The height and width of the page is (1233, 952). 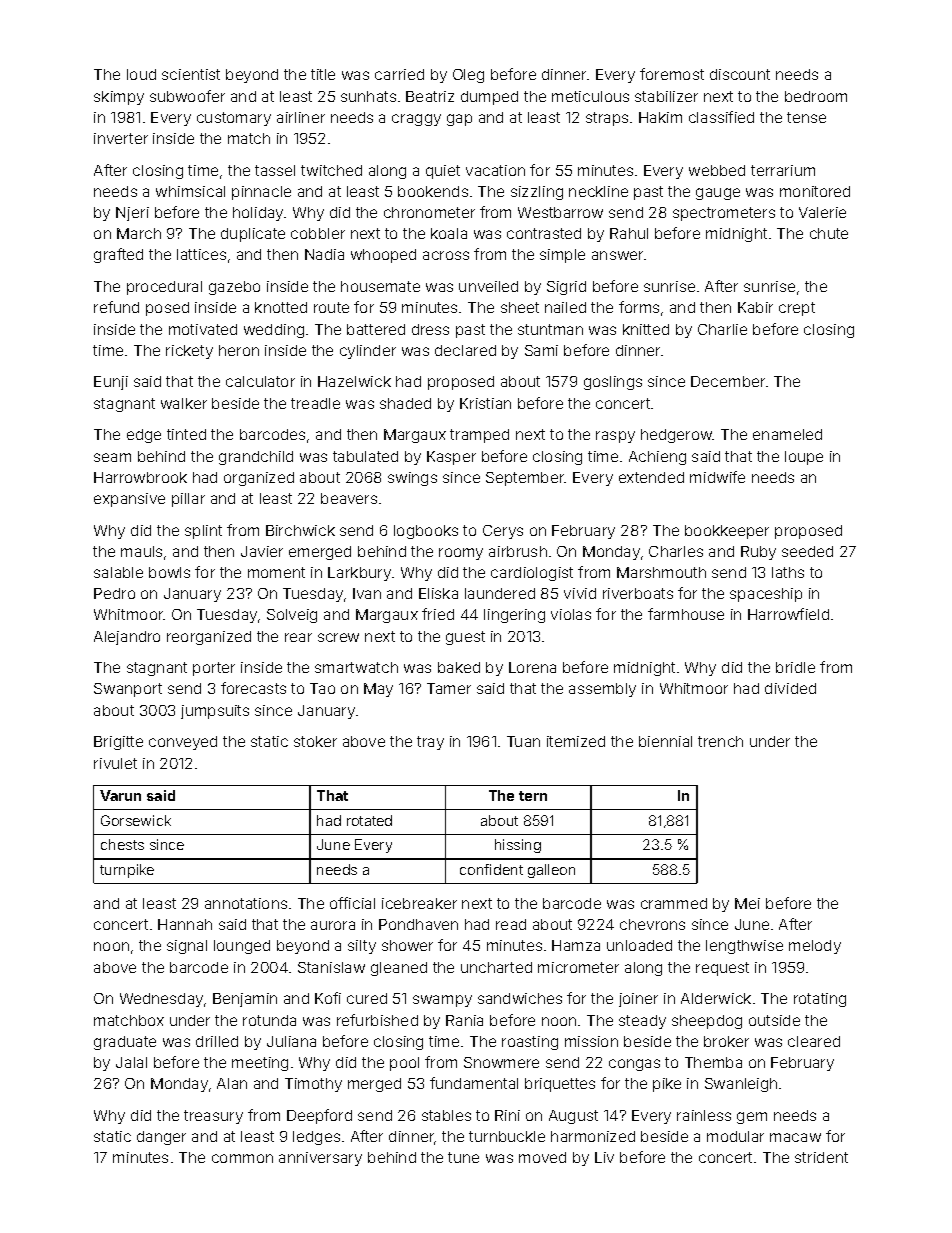 I want to click on title, so click(x=323, y=74).
